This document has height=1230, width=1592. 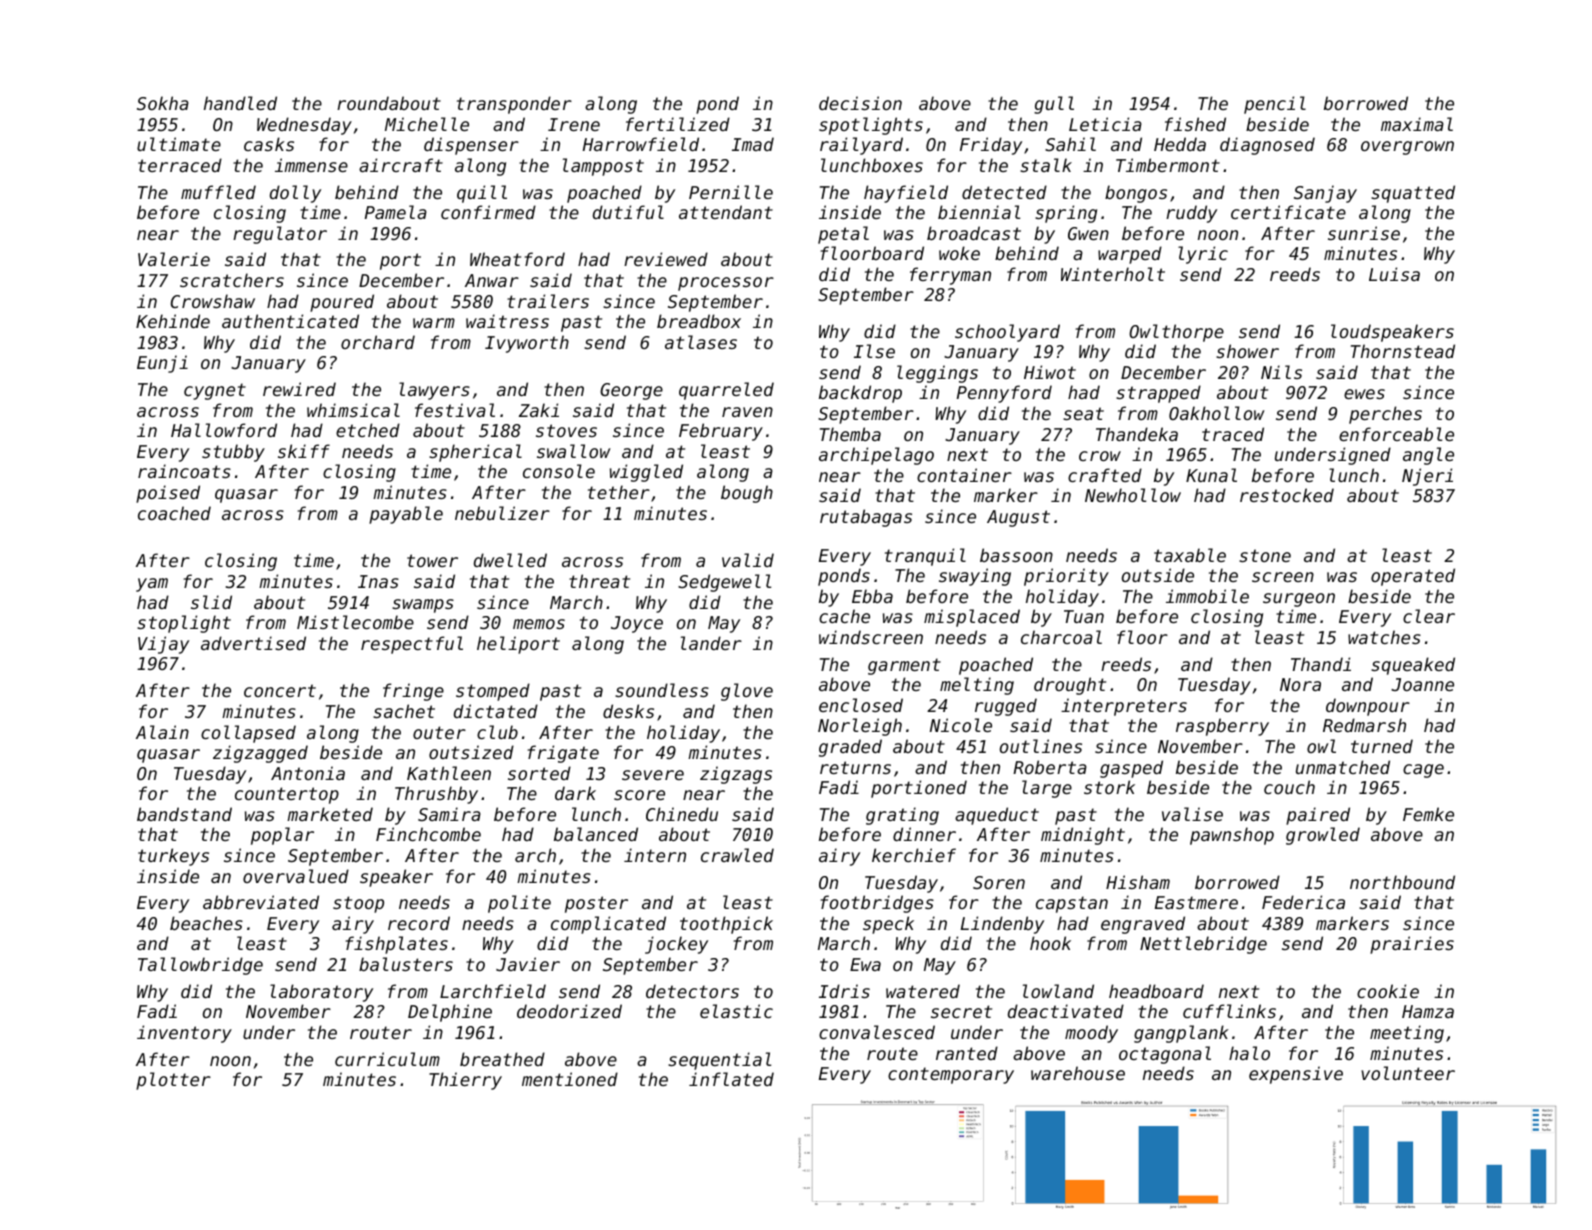 What do you see at coordinates (628, 711) in the document?
I see `desks` at bounding box center [628, 711].
